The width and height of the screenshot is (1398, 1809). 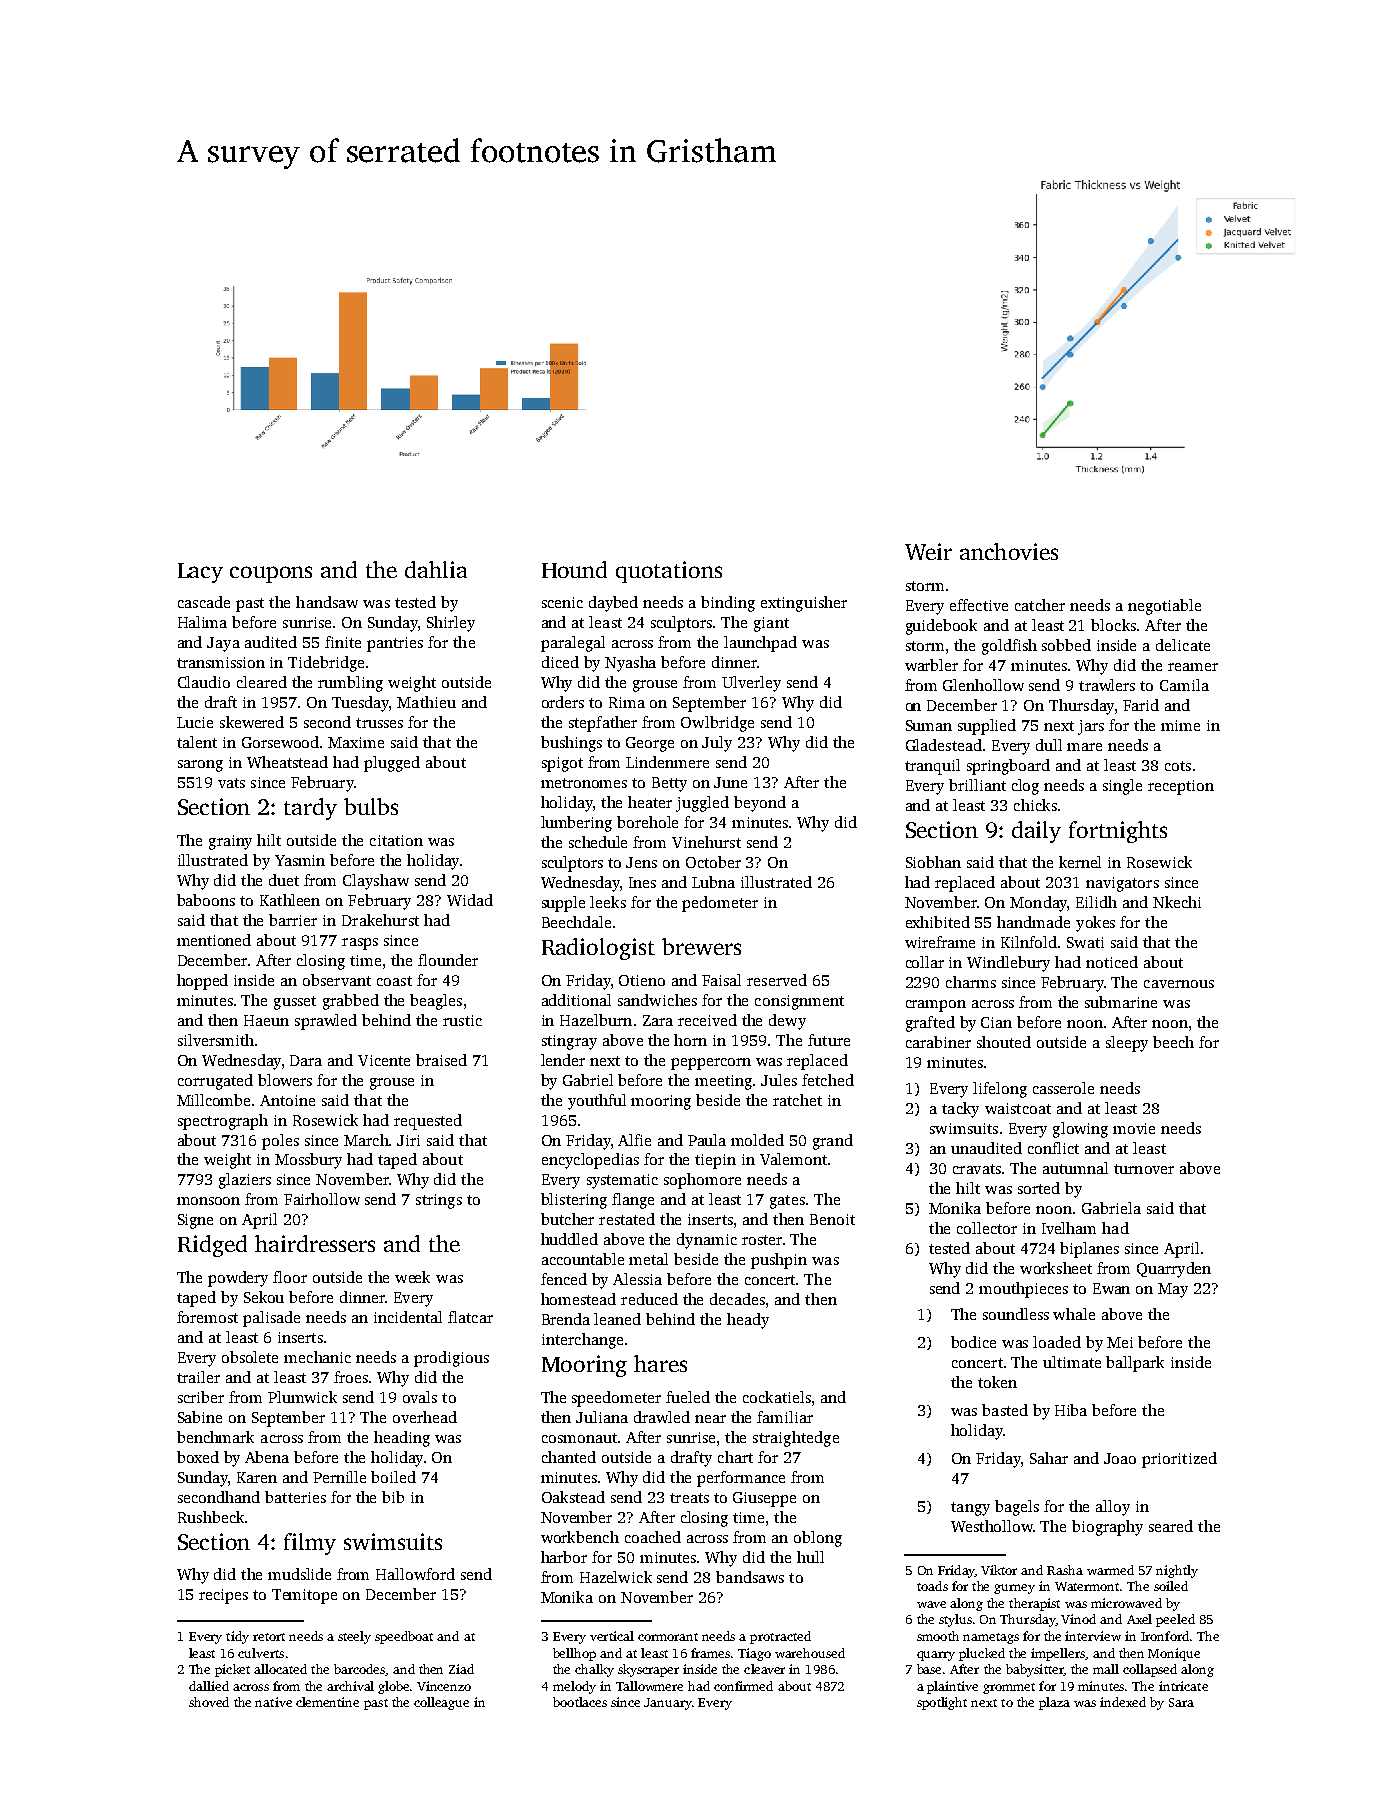 What do you see at coordinates (1009, 551) in the screenshot?
I see `anchovies` at bounding box center [1009, 551].
